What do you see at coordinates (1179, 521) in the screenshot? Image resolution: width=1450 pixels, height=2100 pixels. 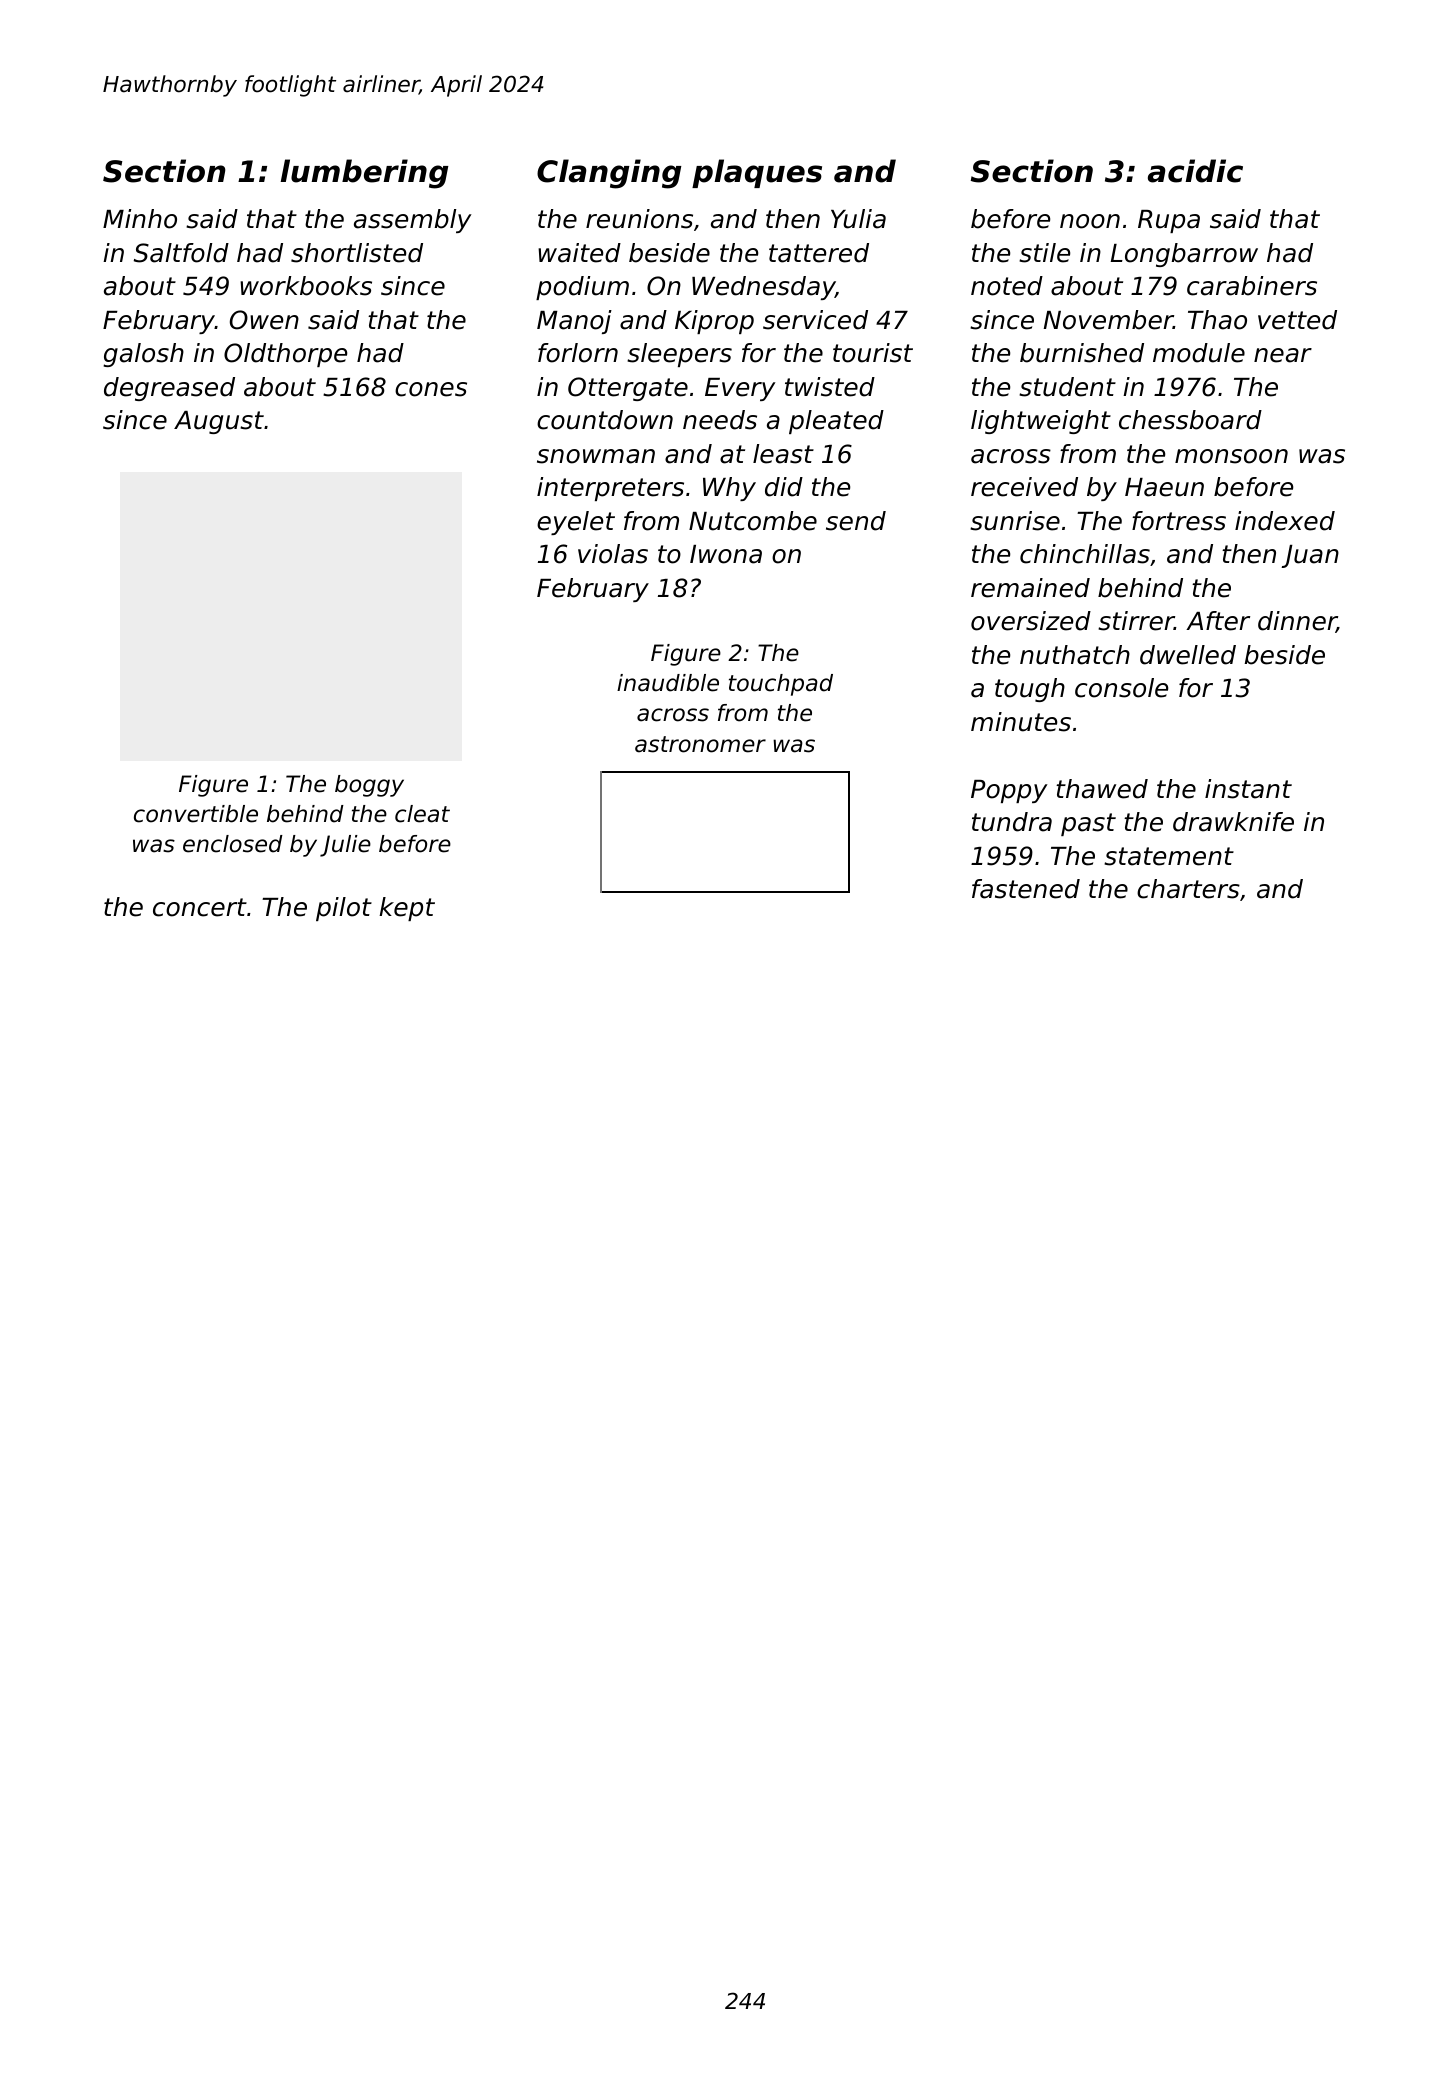 I see `fortress` at bounding box center [1179, 521].
